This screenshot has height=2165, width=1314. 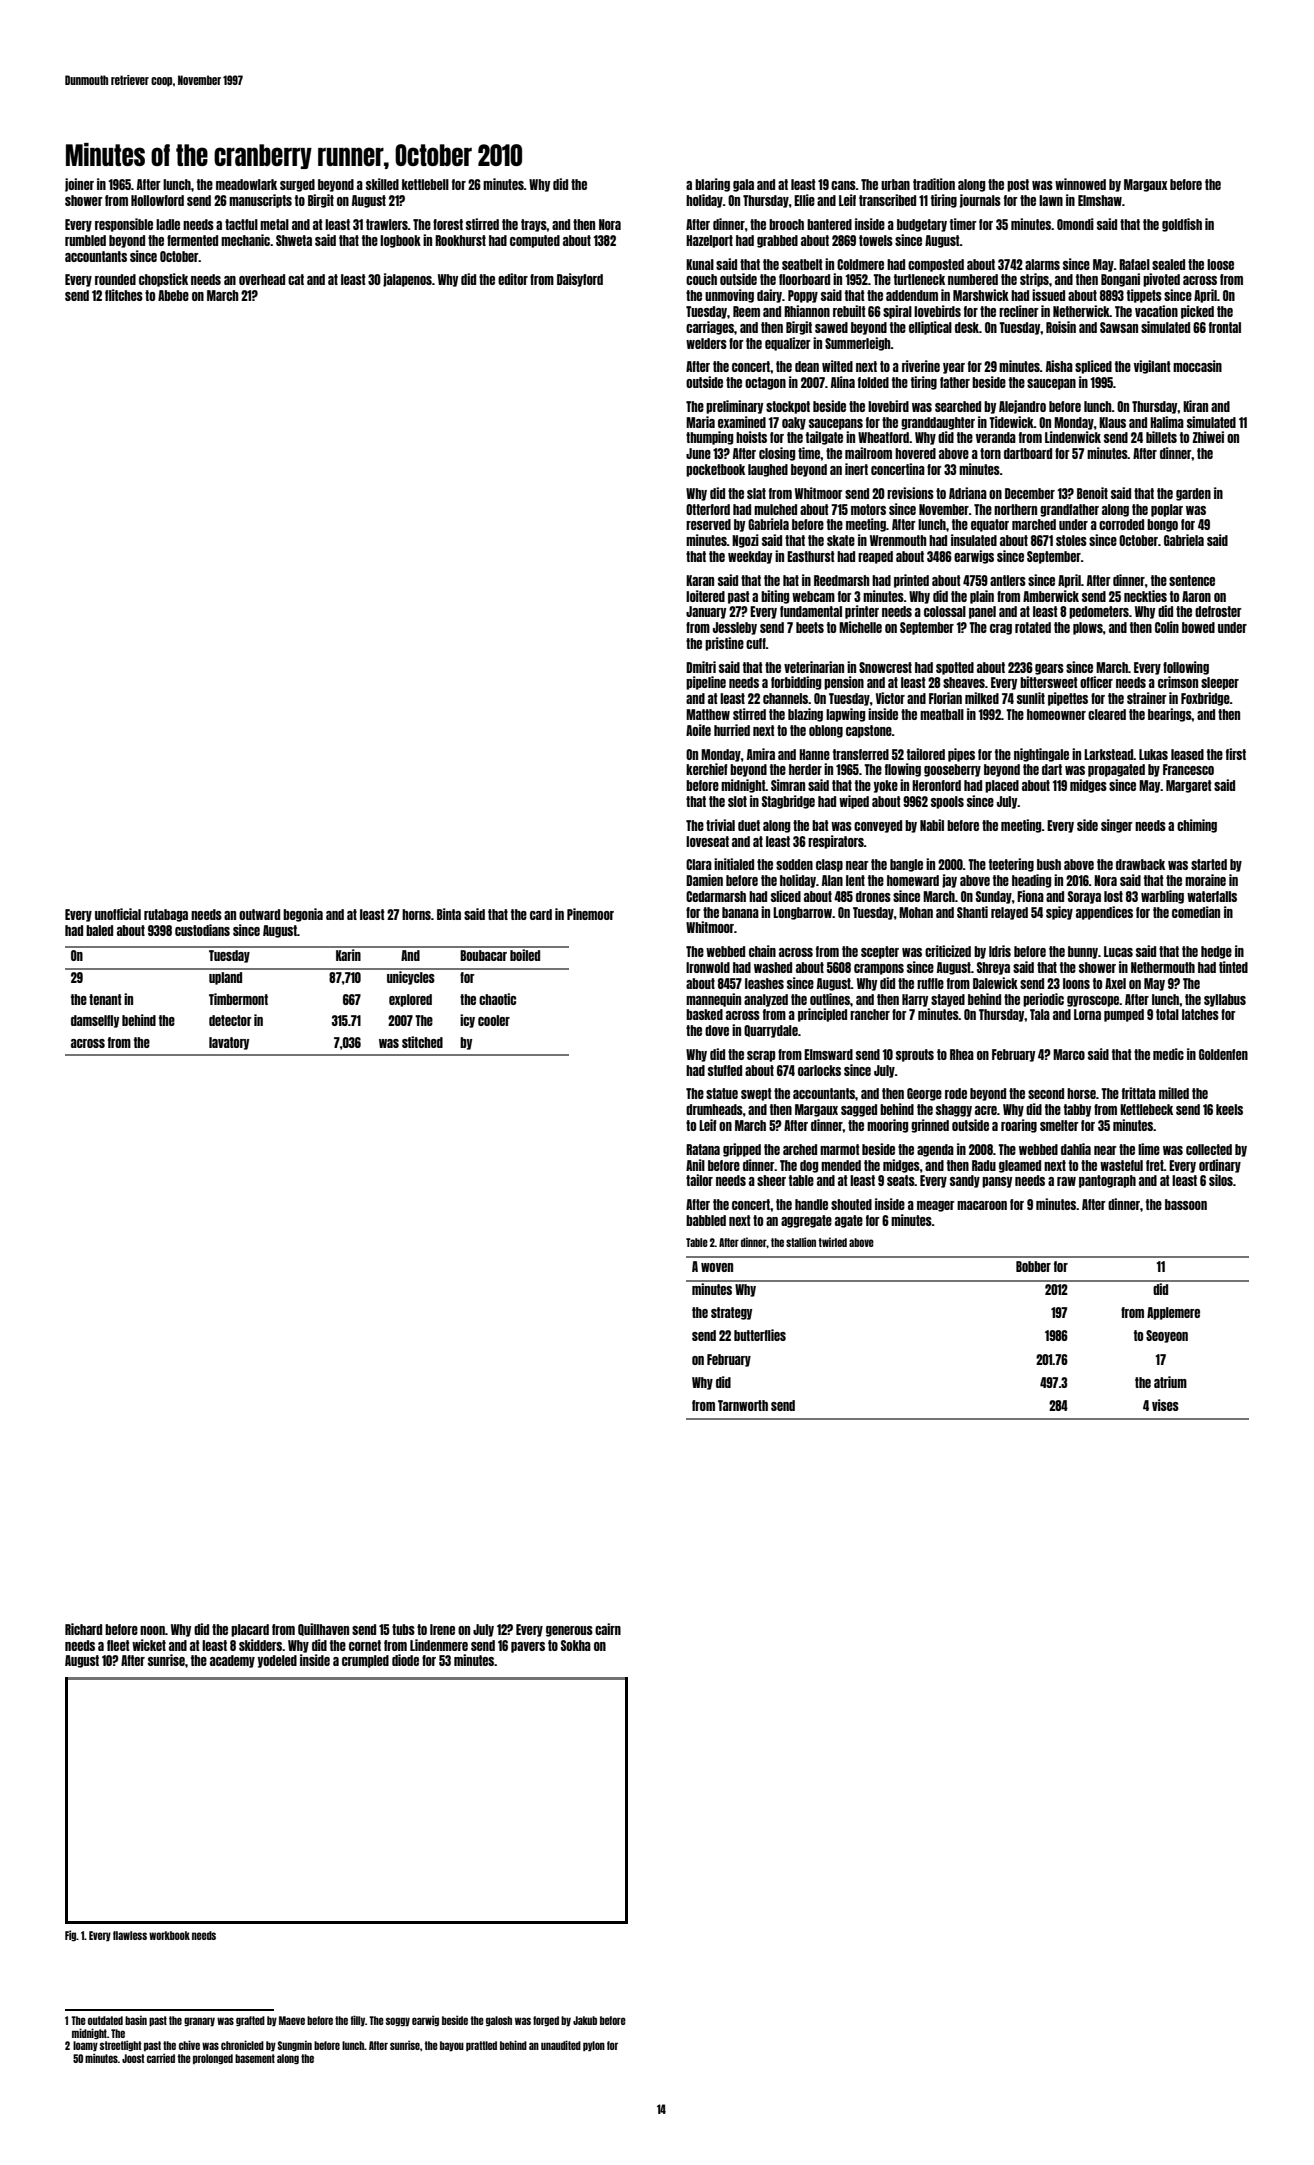 What do you see at coordinates (1167, 1336) in the screenshot?
I see `Seoyeon` at bounding box center [1167, 1336].
